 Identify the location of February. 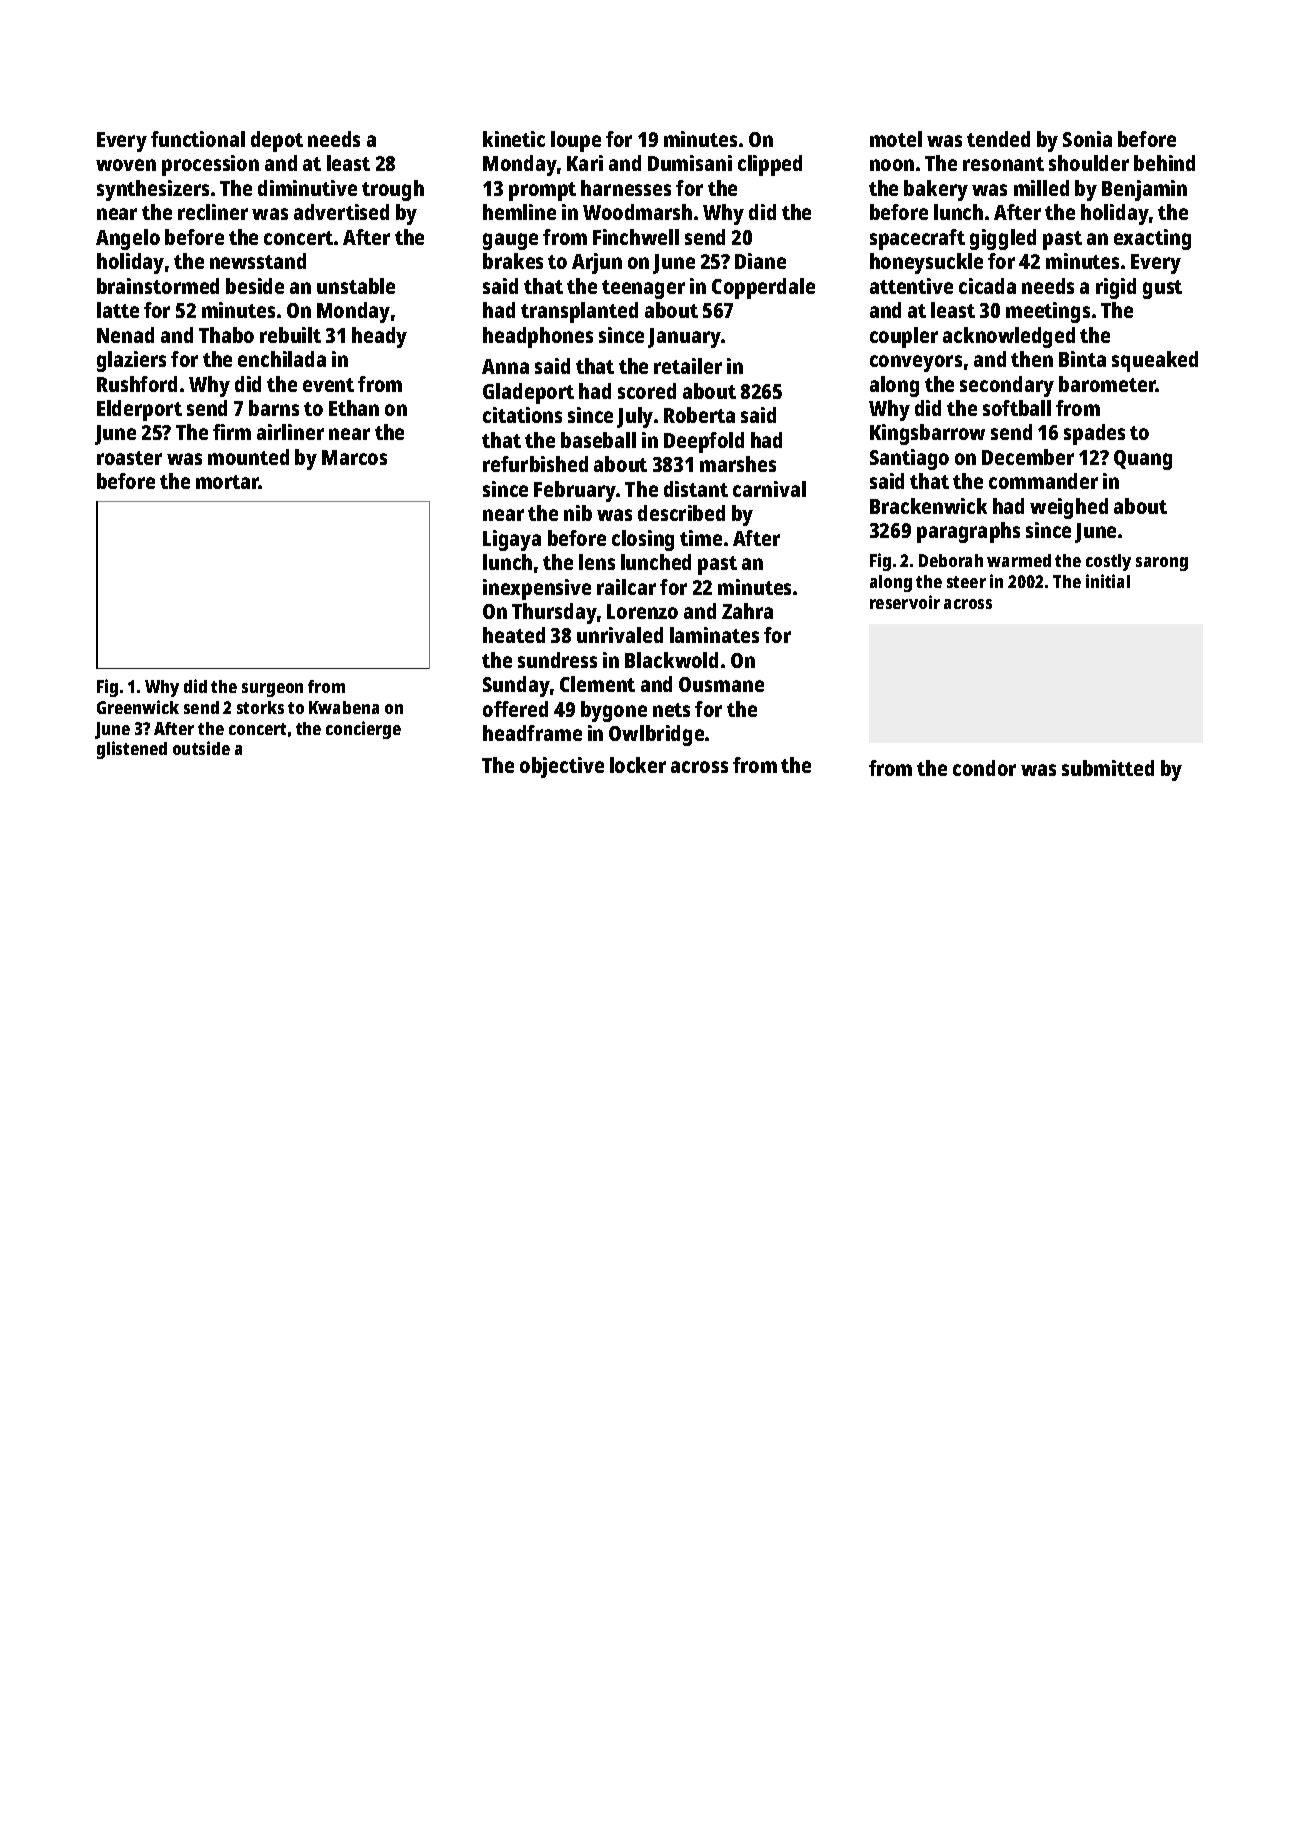
(575, 491).
